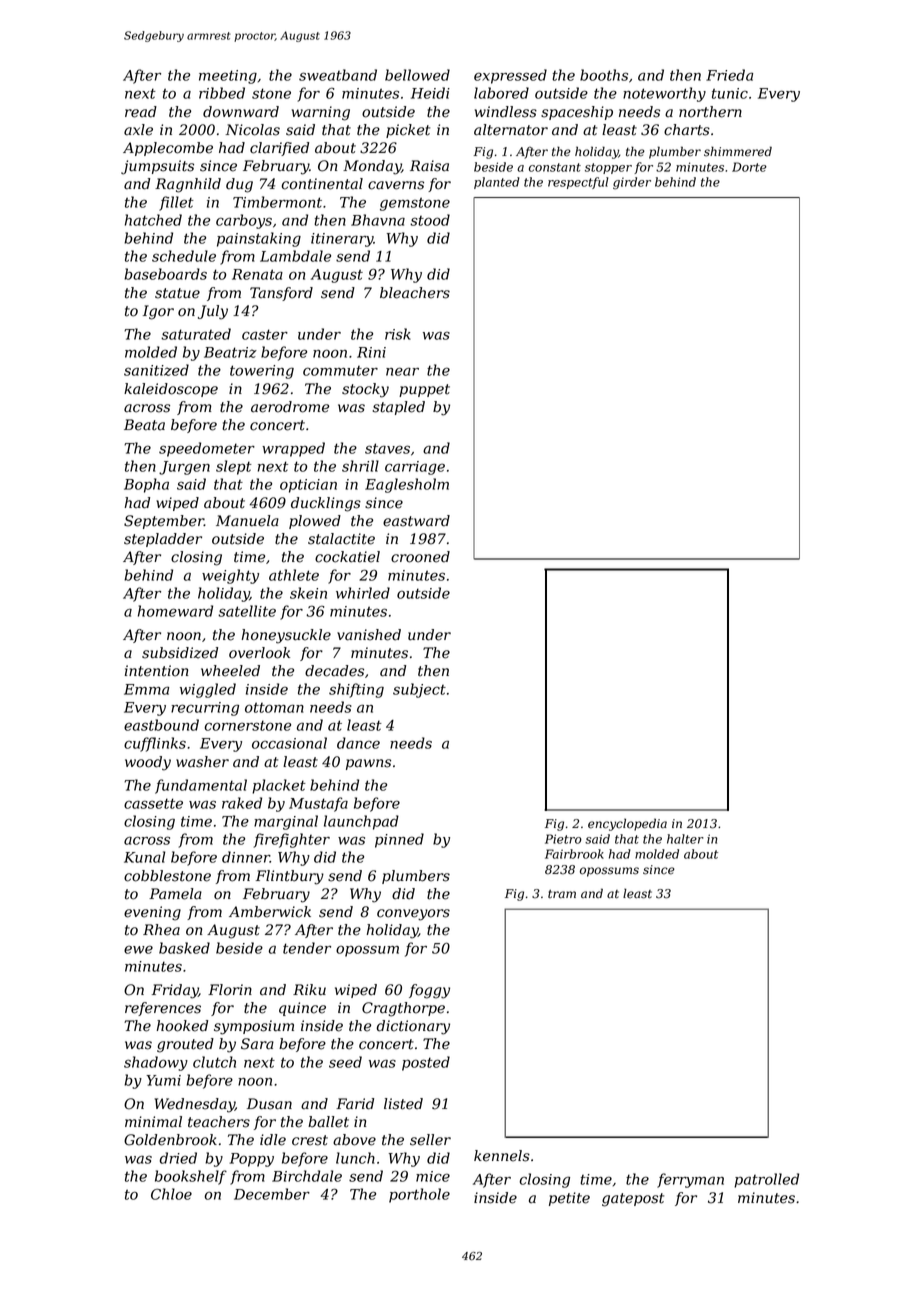 This image has height=1314, width=924. What do you see at coordinates (424, 390) in the image?
I see `puppet` at bounding box center [424, 390].
